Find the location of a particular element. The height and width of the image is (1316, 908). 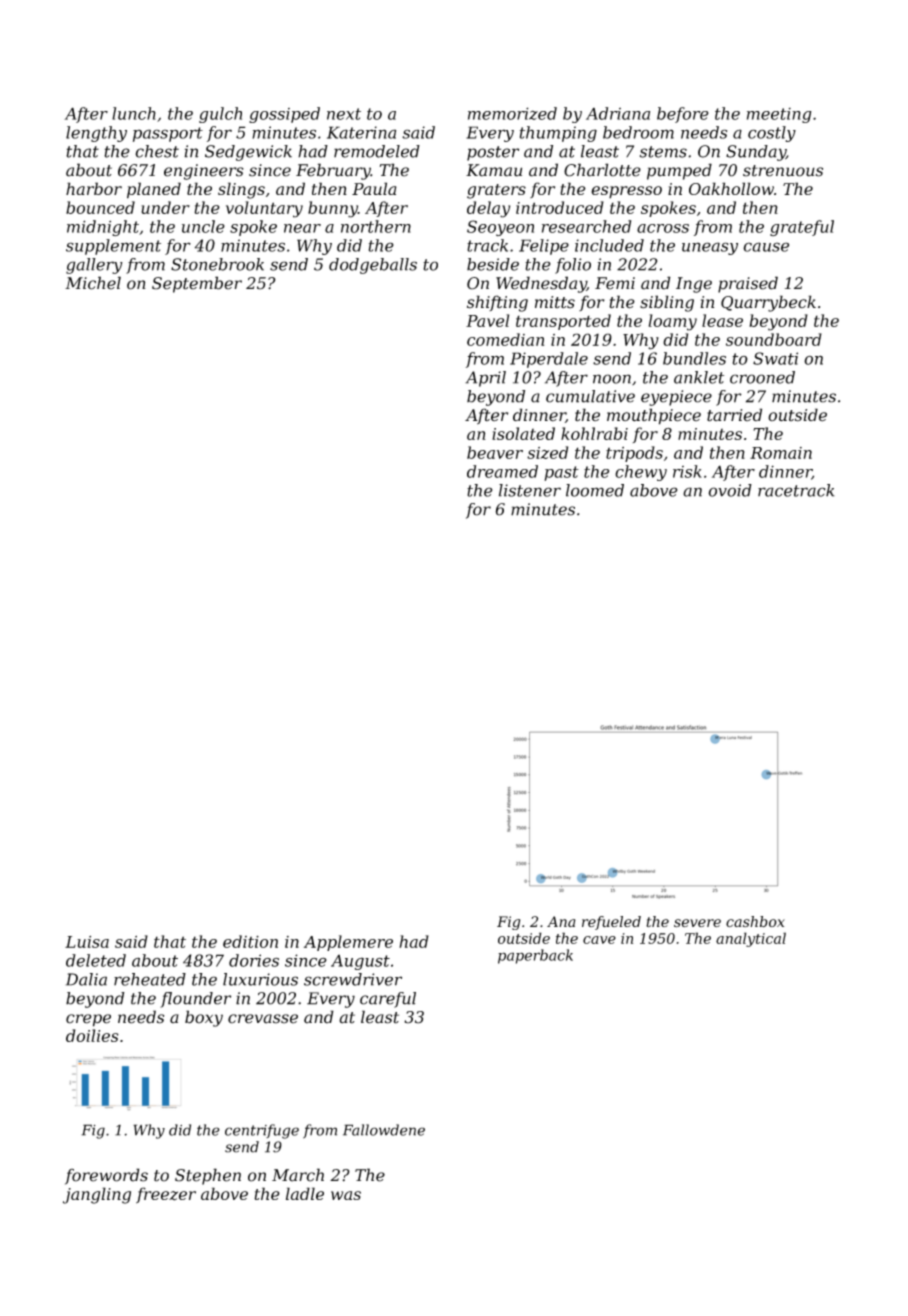

jangling is located at coordinates (97, 1195).
